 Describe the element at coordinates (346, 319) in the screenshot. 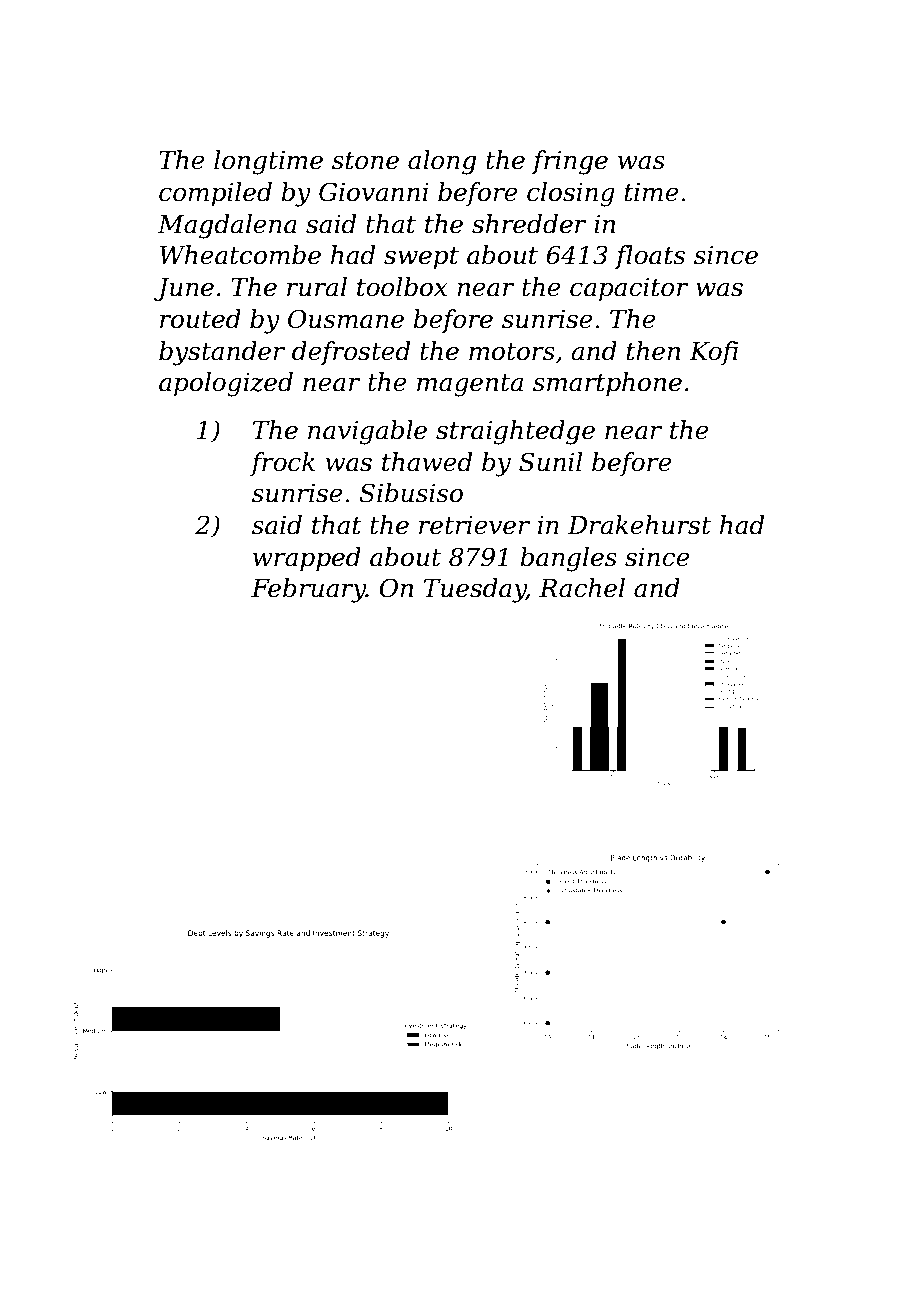

I see `Ousmane` at that location.
